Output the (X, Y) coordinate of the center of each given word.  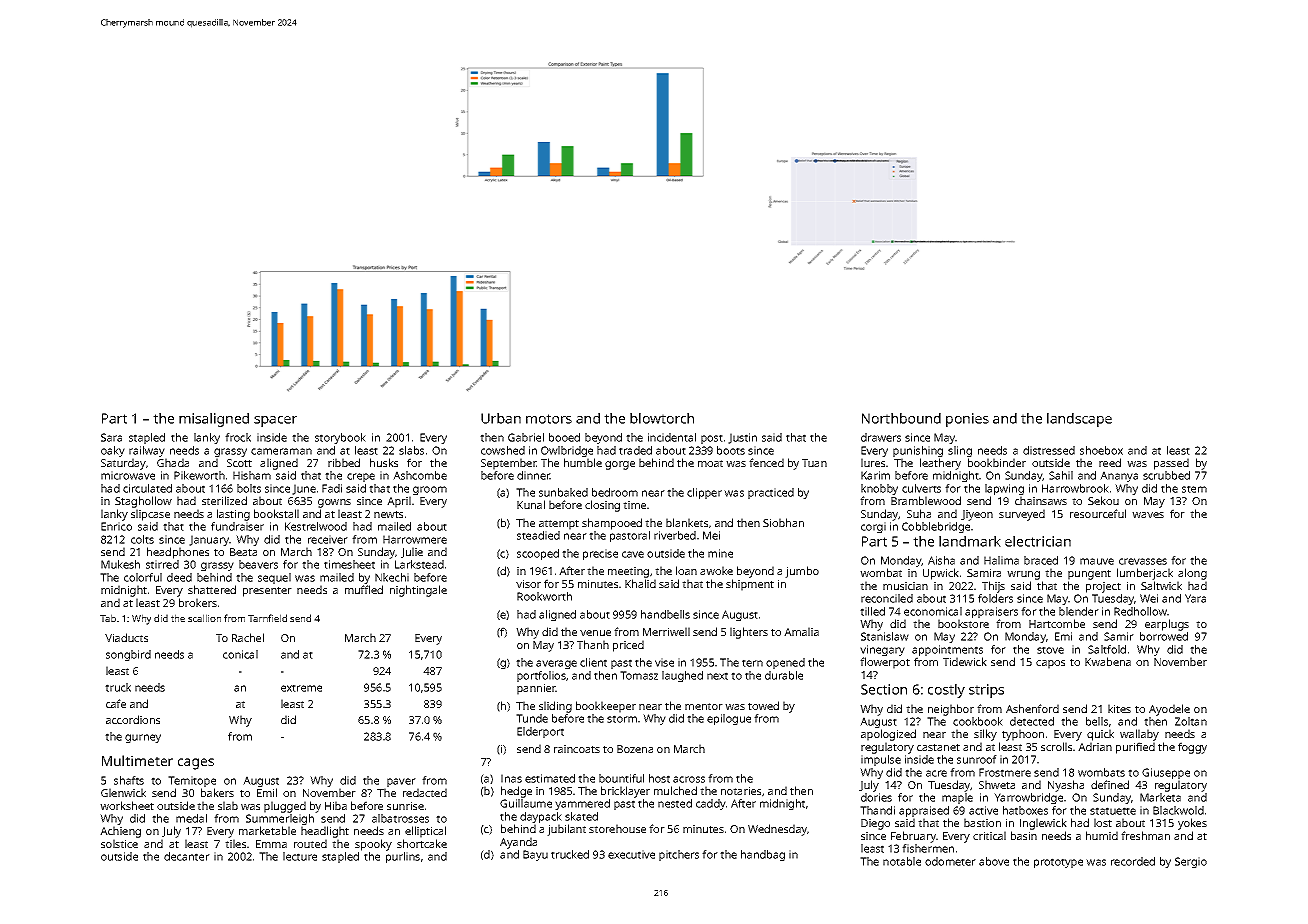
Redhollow (1140, 611)
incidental (672, 437)
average (556, 664)
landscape (1079, 420)
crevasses (1143, 561)
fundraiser (237, 526)
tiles (235, 843)
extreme (301, 688)
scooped (538, 554)
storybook (340, 438)
